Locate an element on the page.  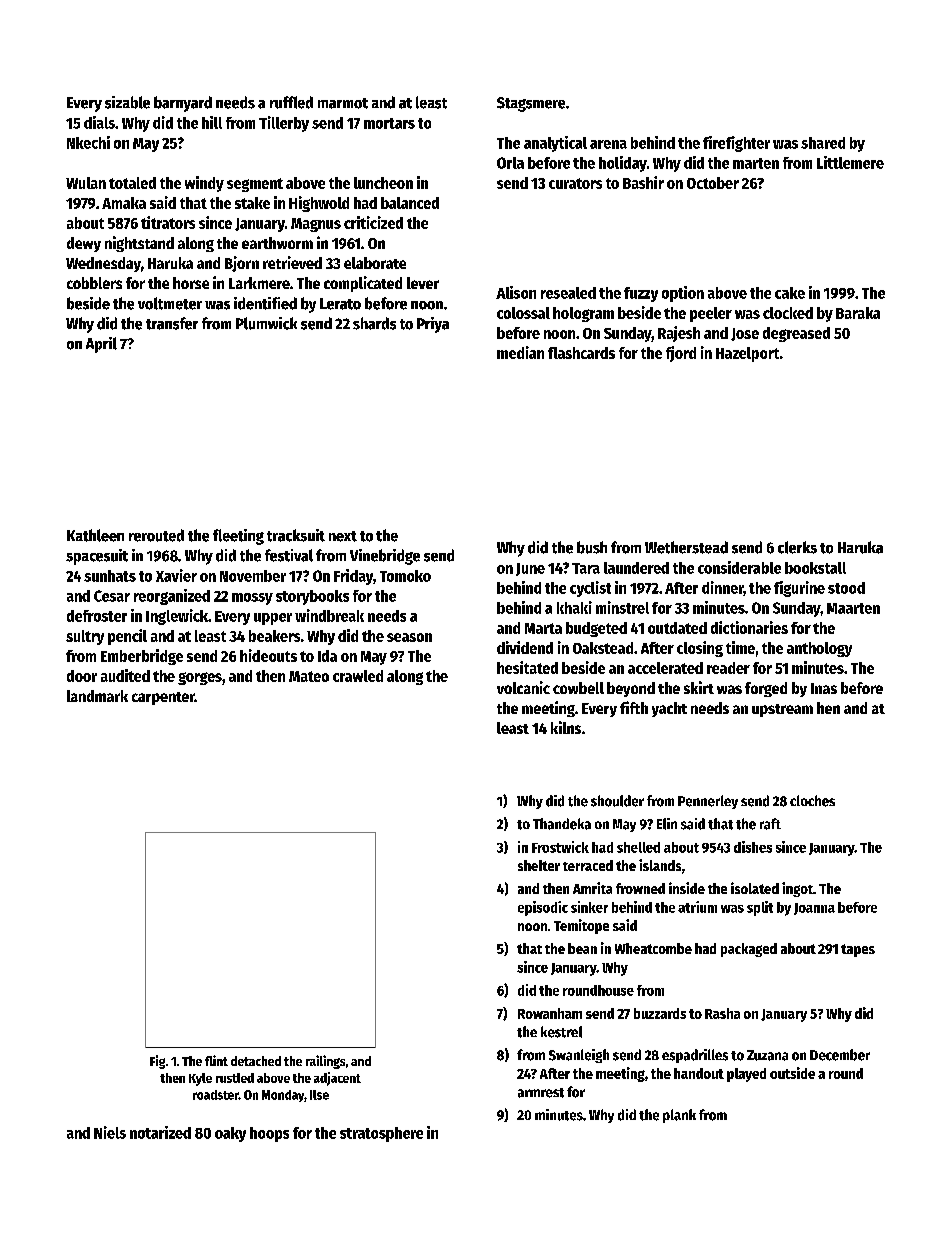
detached is located at coordinates (256, 1061).
